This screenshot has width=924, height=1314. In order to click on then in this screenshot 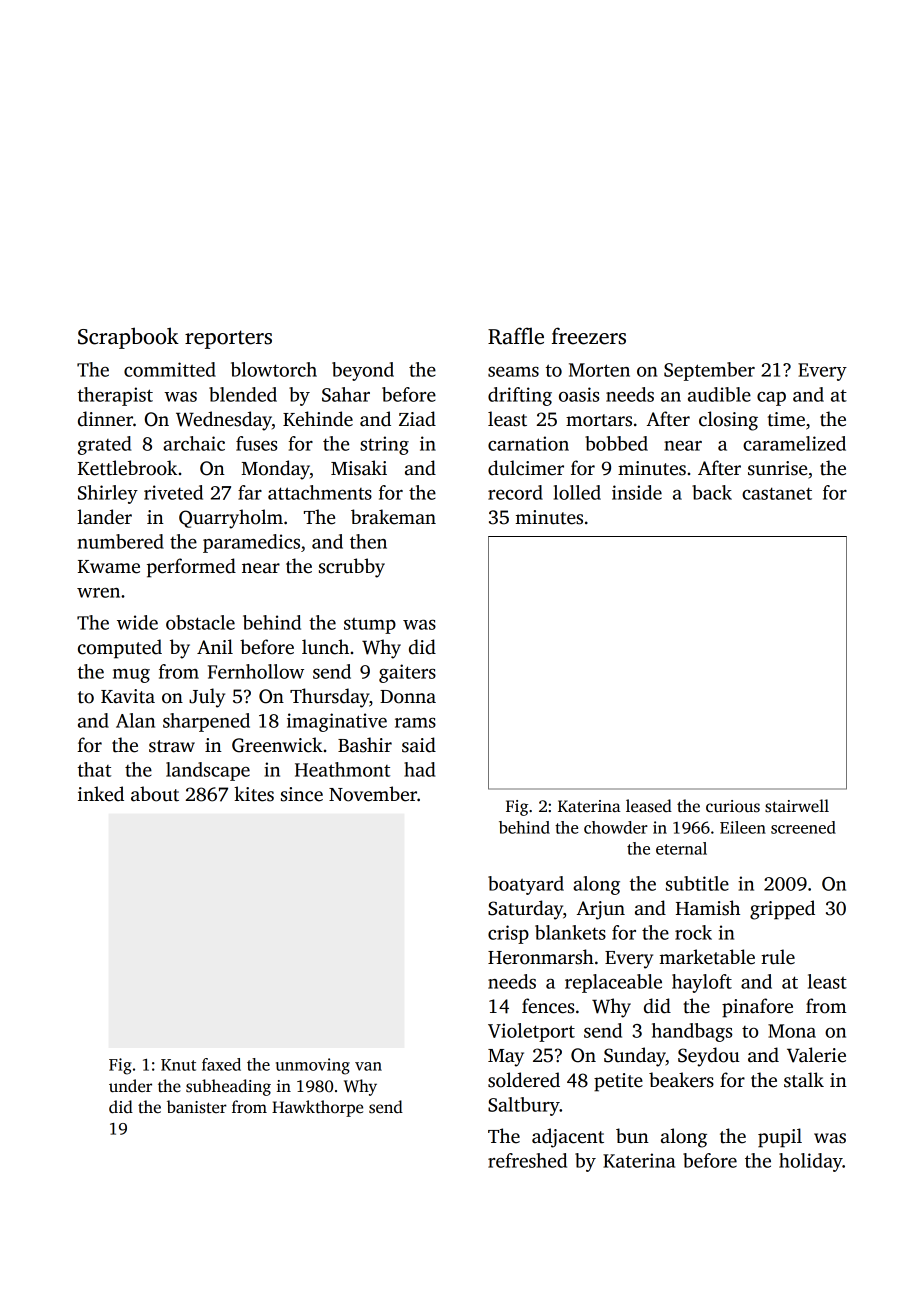, I will do `click(368, 541)`.
